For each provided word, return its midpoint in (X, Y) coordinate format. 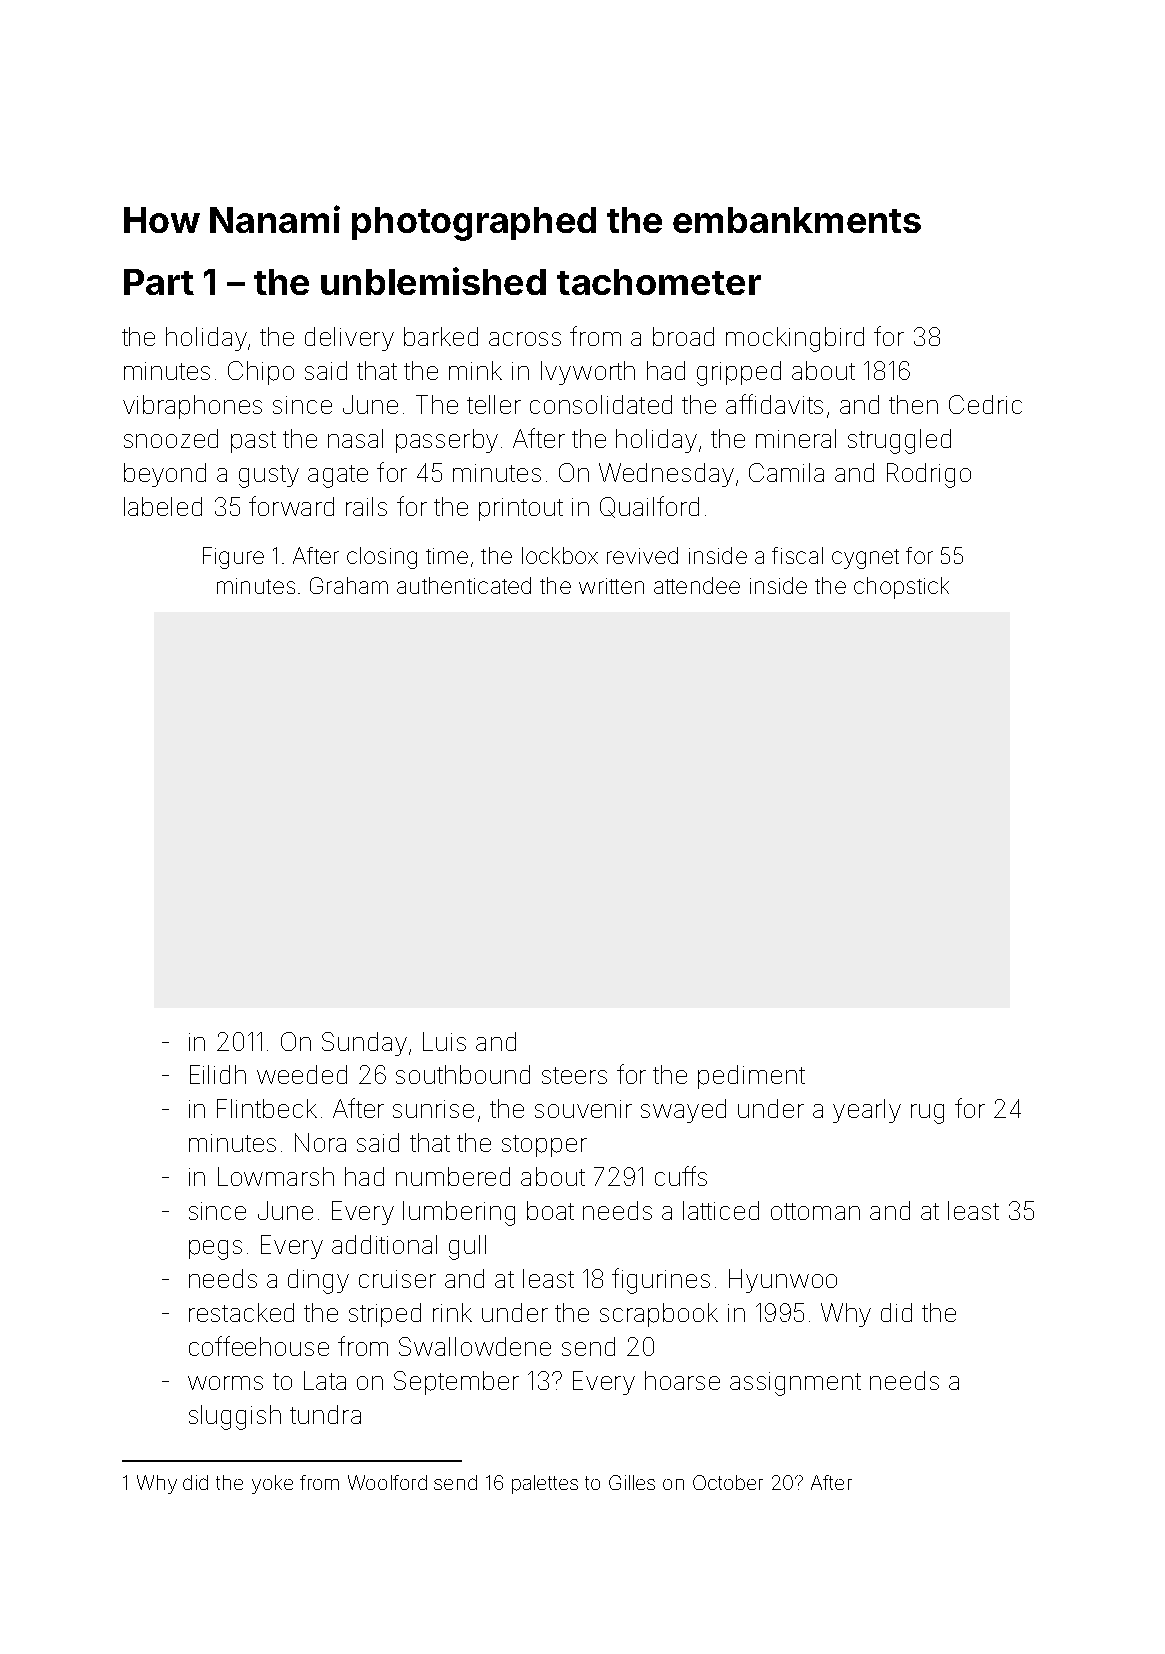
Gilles (632, 1482)
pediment (751, 1077)
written (611, 586)
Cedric (985, 404)
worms (225, 1383)
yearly (867, 1111)
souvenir (583, 1109)
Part (159, 282)
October (728, 1482)
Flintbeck (267, 1108)
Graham (349, 585)
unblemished (433, 281)
